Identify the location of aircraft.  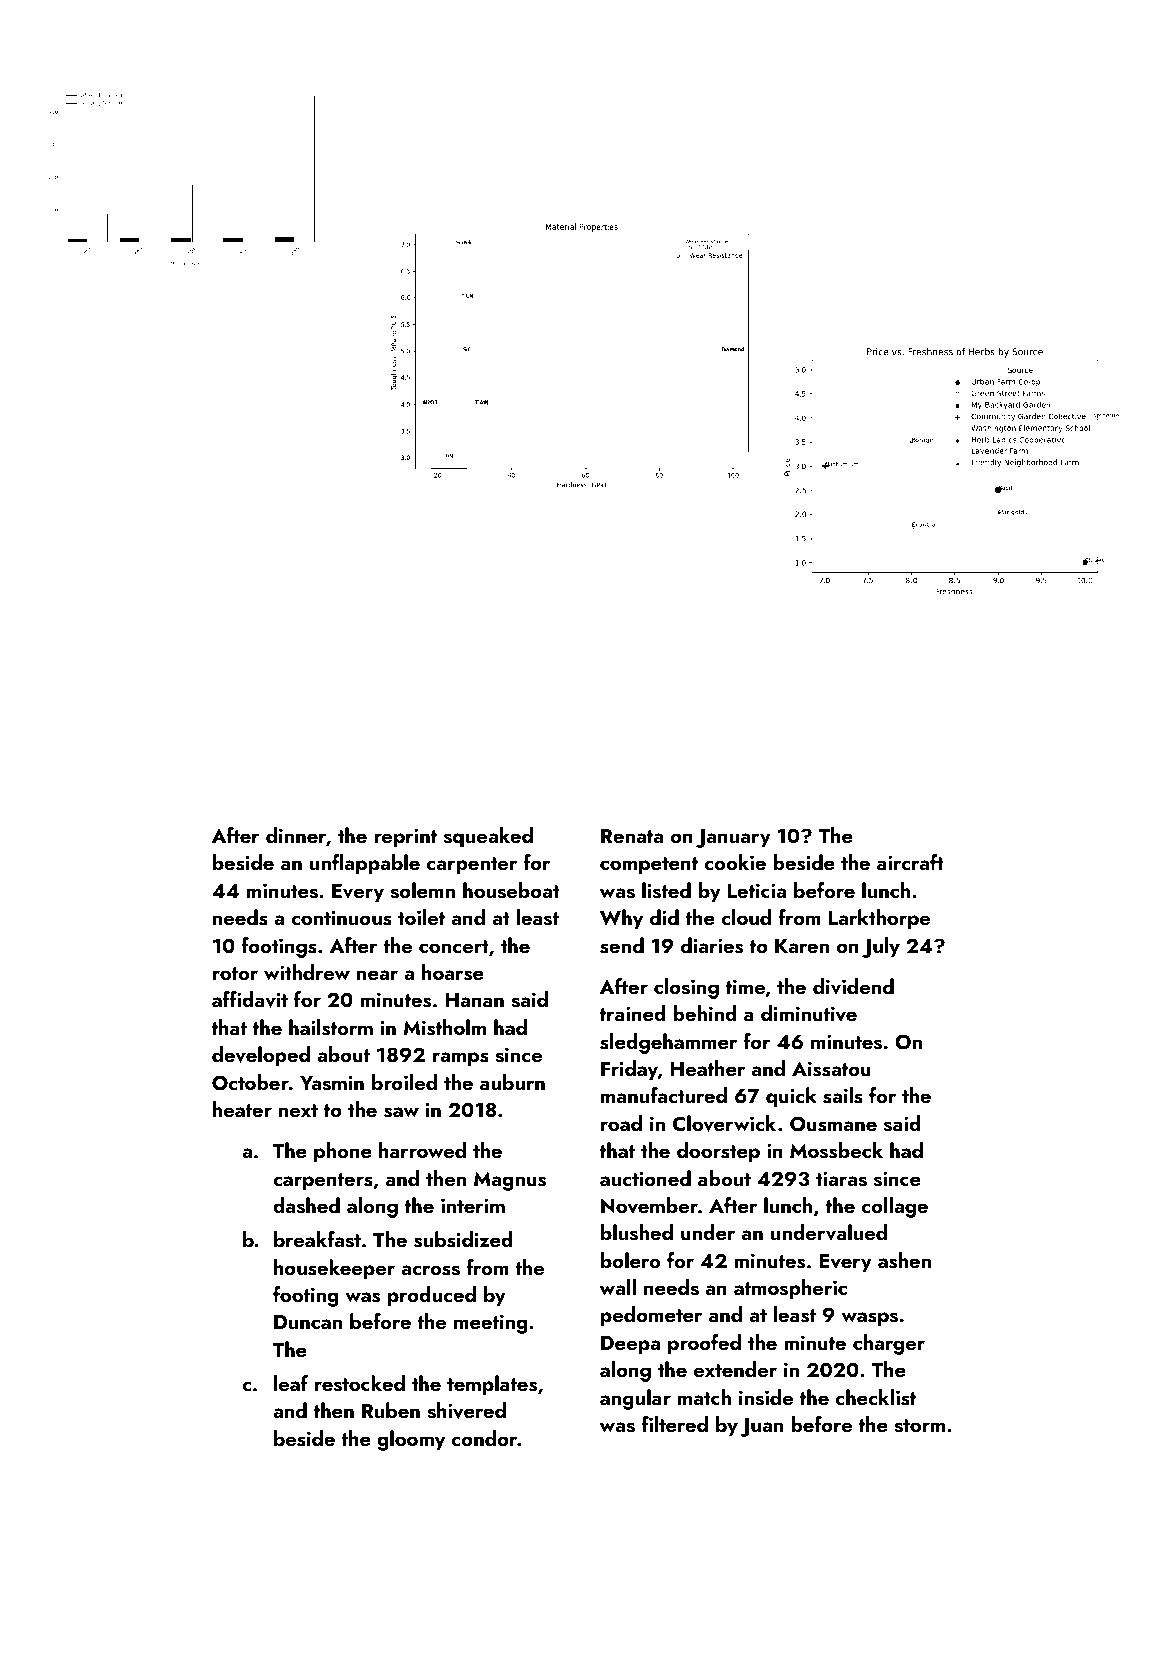
(910, 862).
